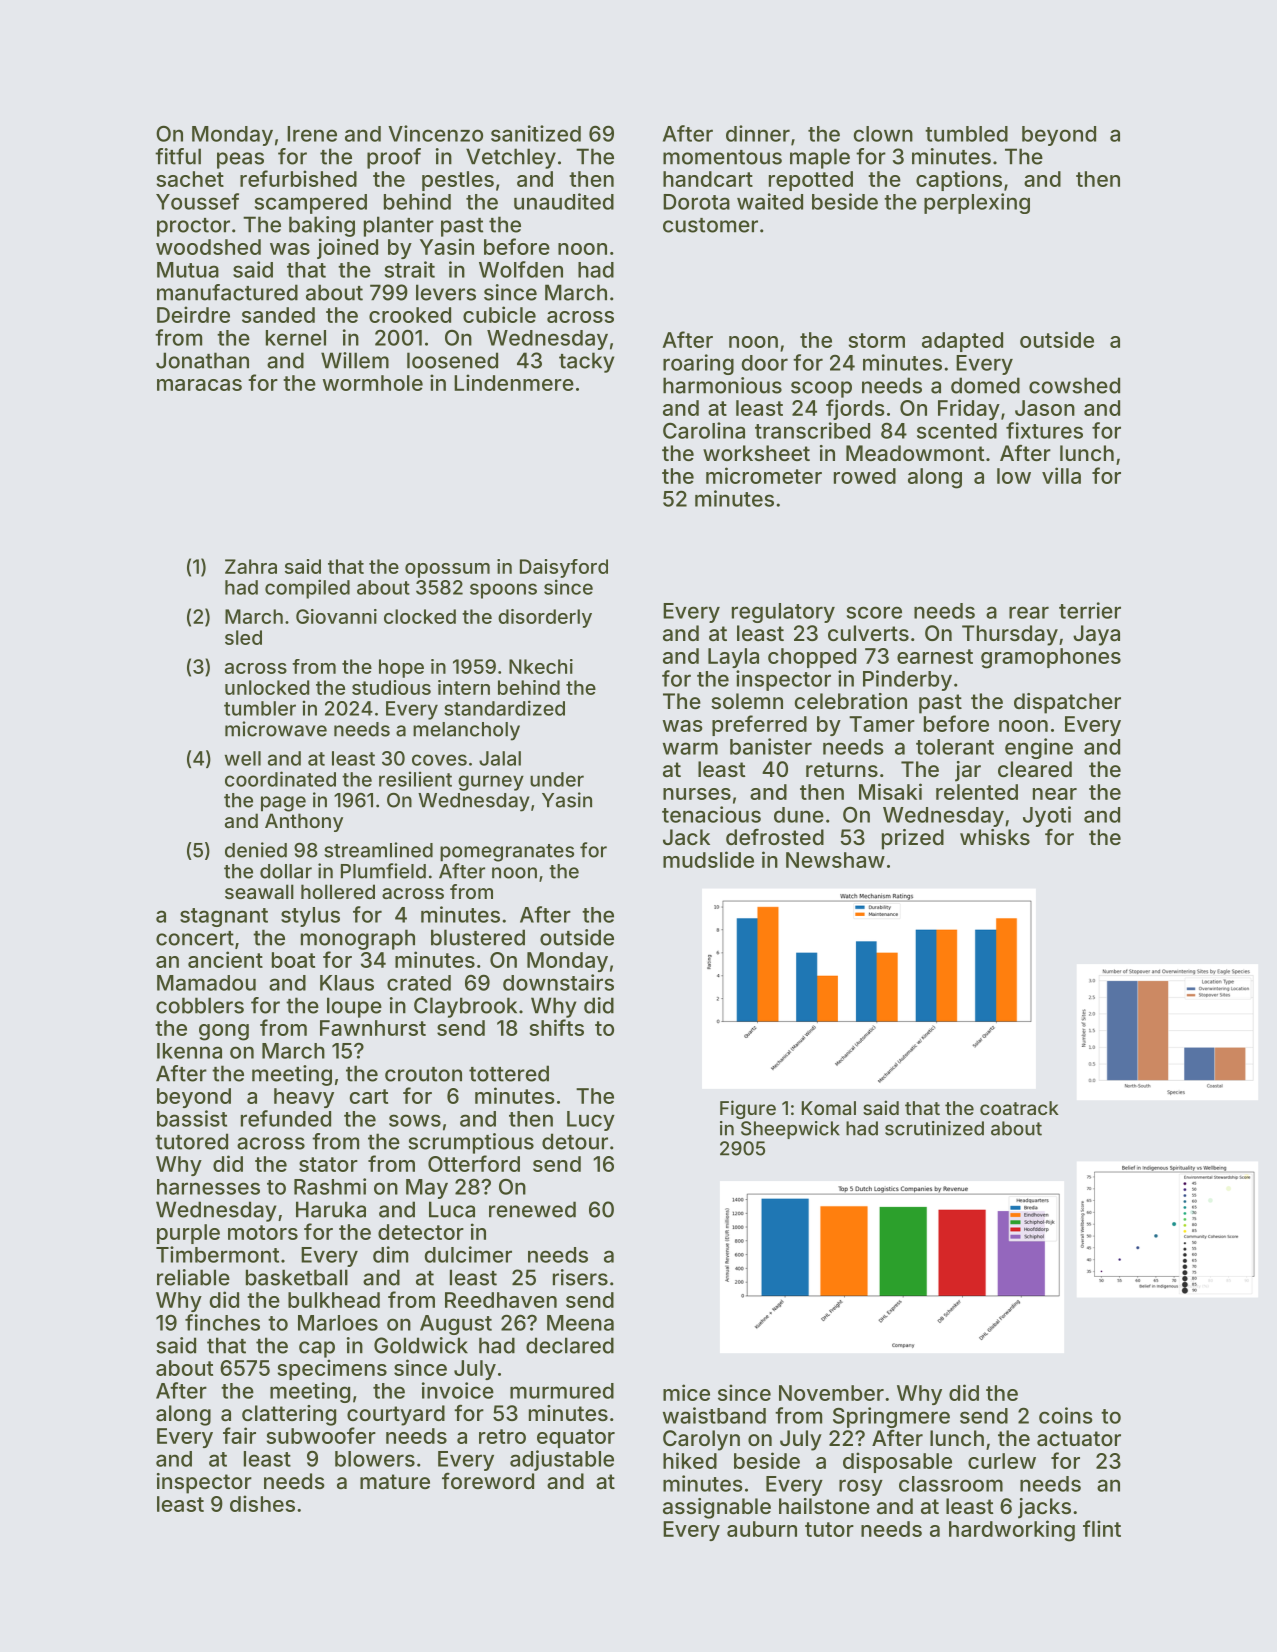 Image resolution: width=1277 pixels, height=1652 pixels. What do you see at coordinates (586, 362) in the page?
I see `tacky` at bounding box center [586, 362].
